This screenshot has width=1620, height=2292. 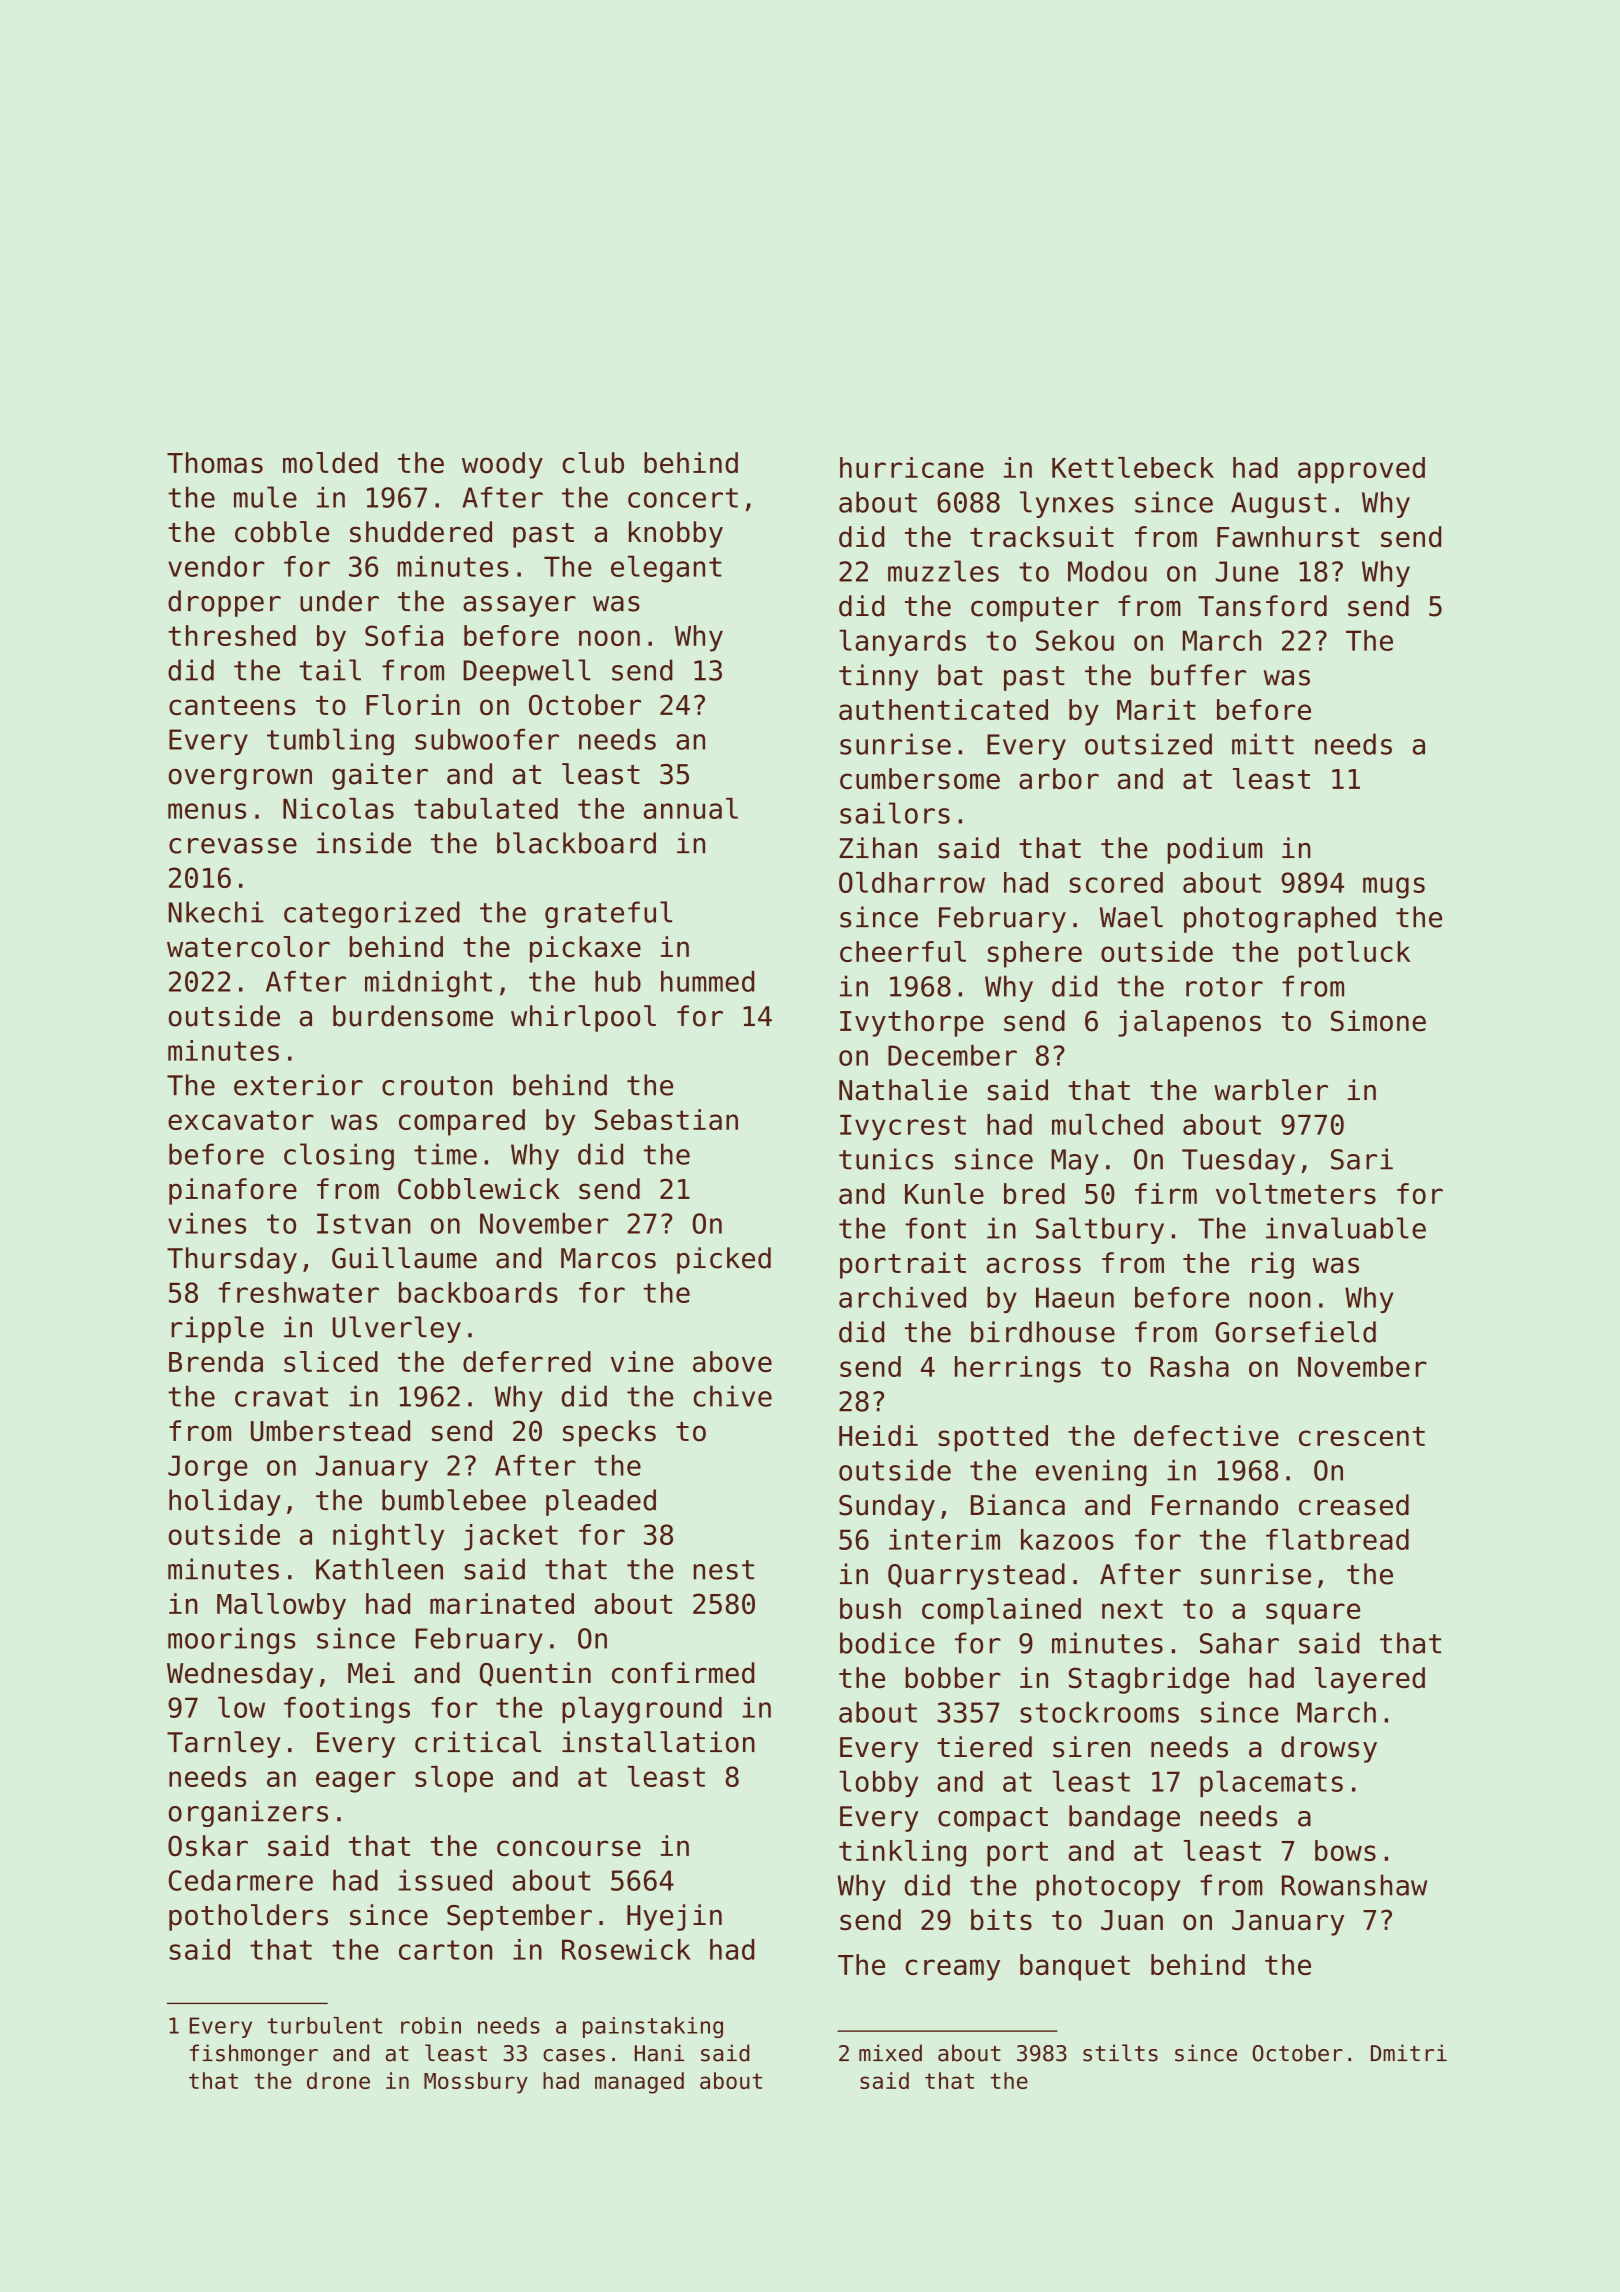 I want to click on approved, so click(x=1361, y=470).
